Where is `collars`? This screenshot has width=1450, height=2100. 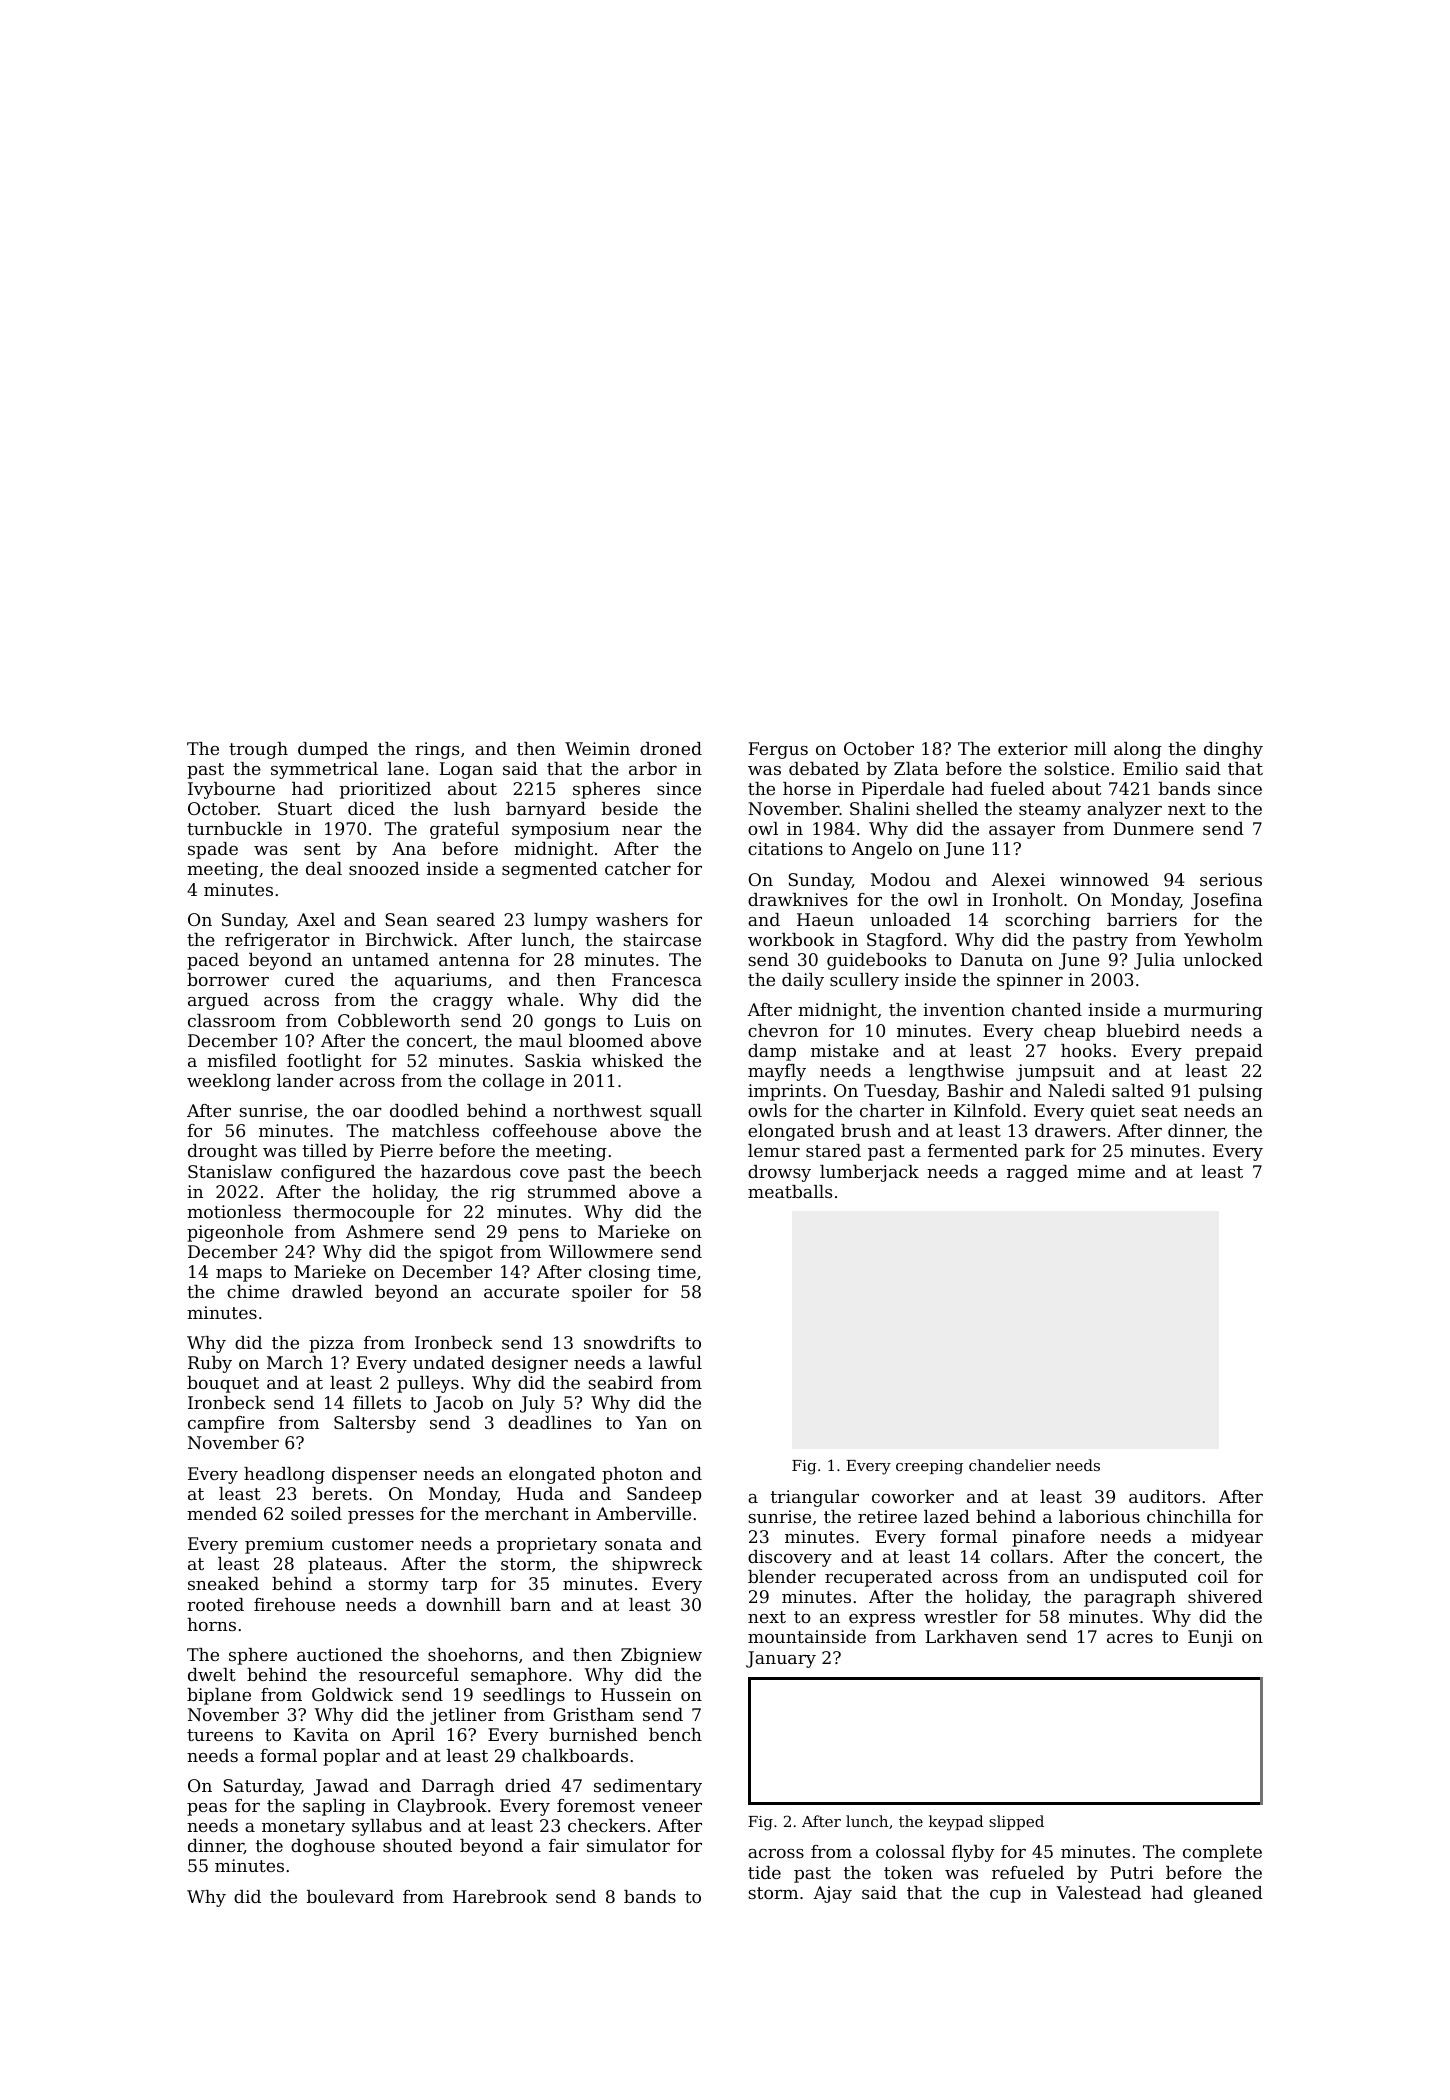 collars is located at coordinates (1019, 1556).
